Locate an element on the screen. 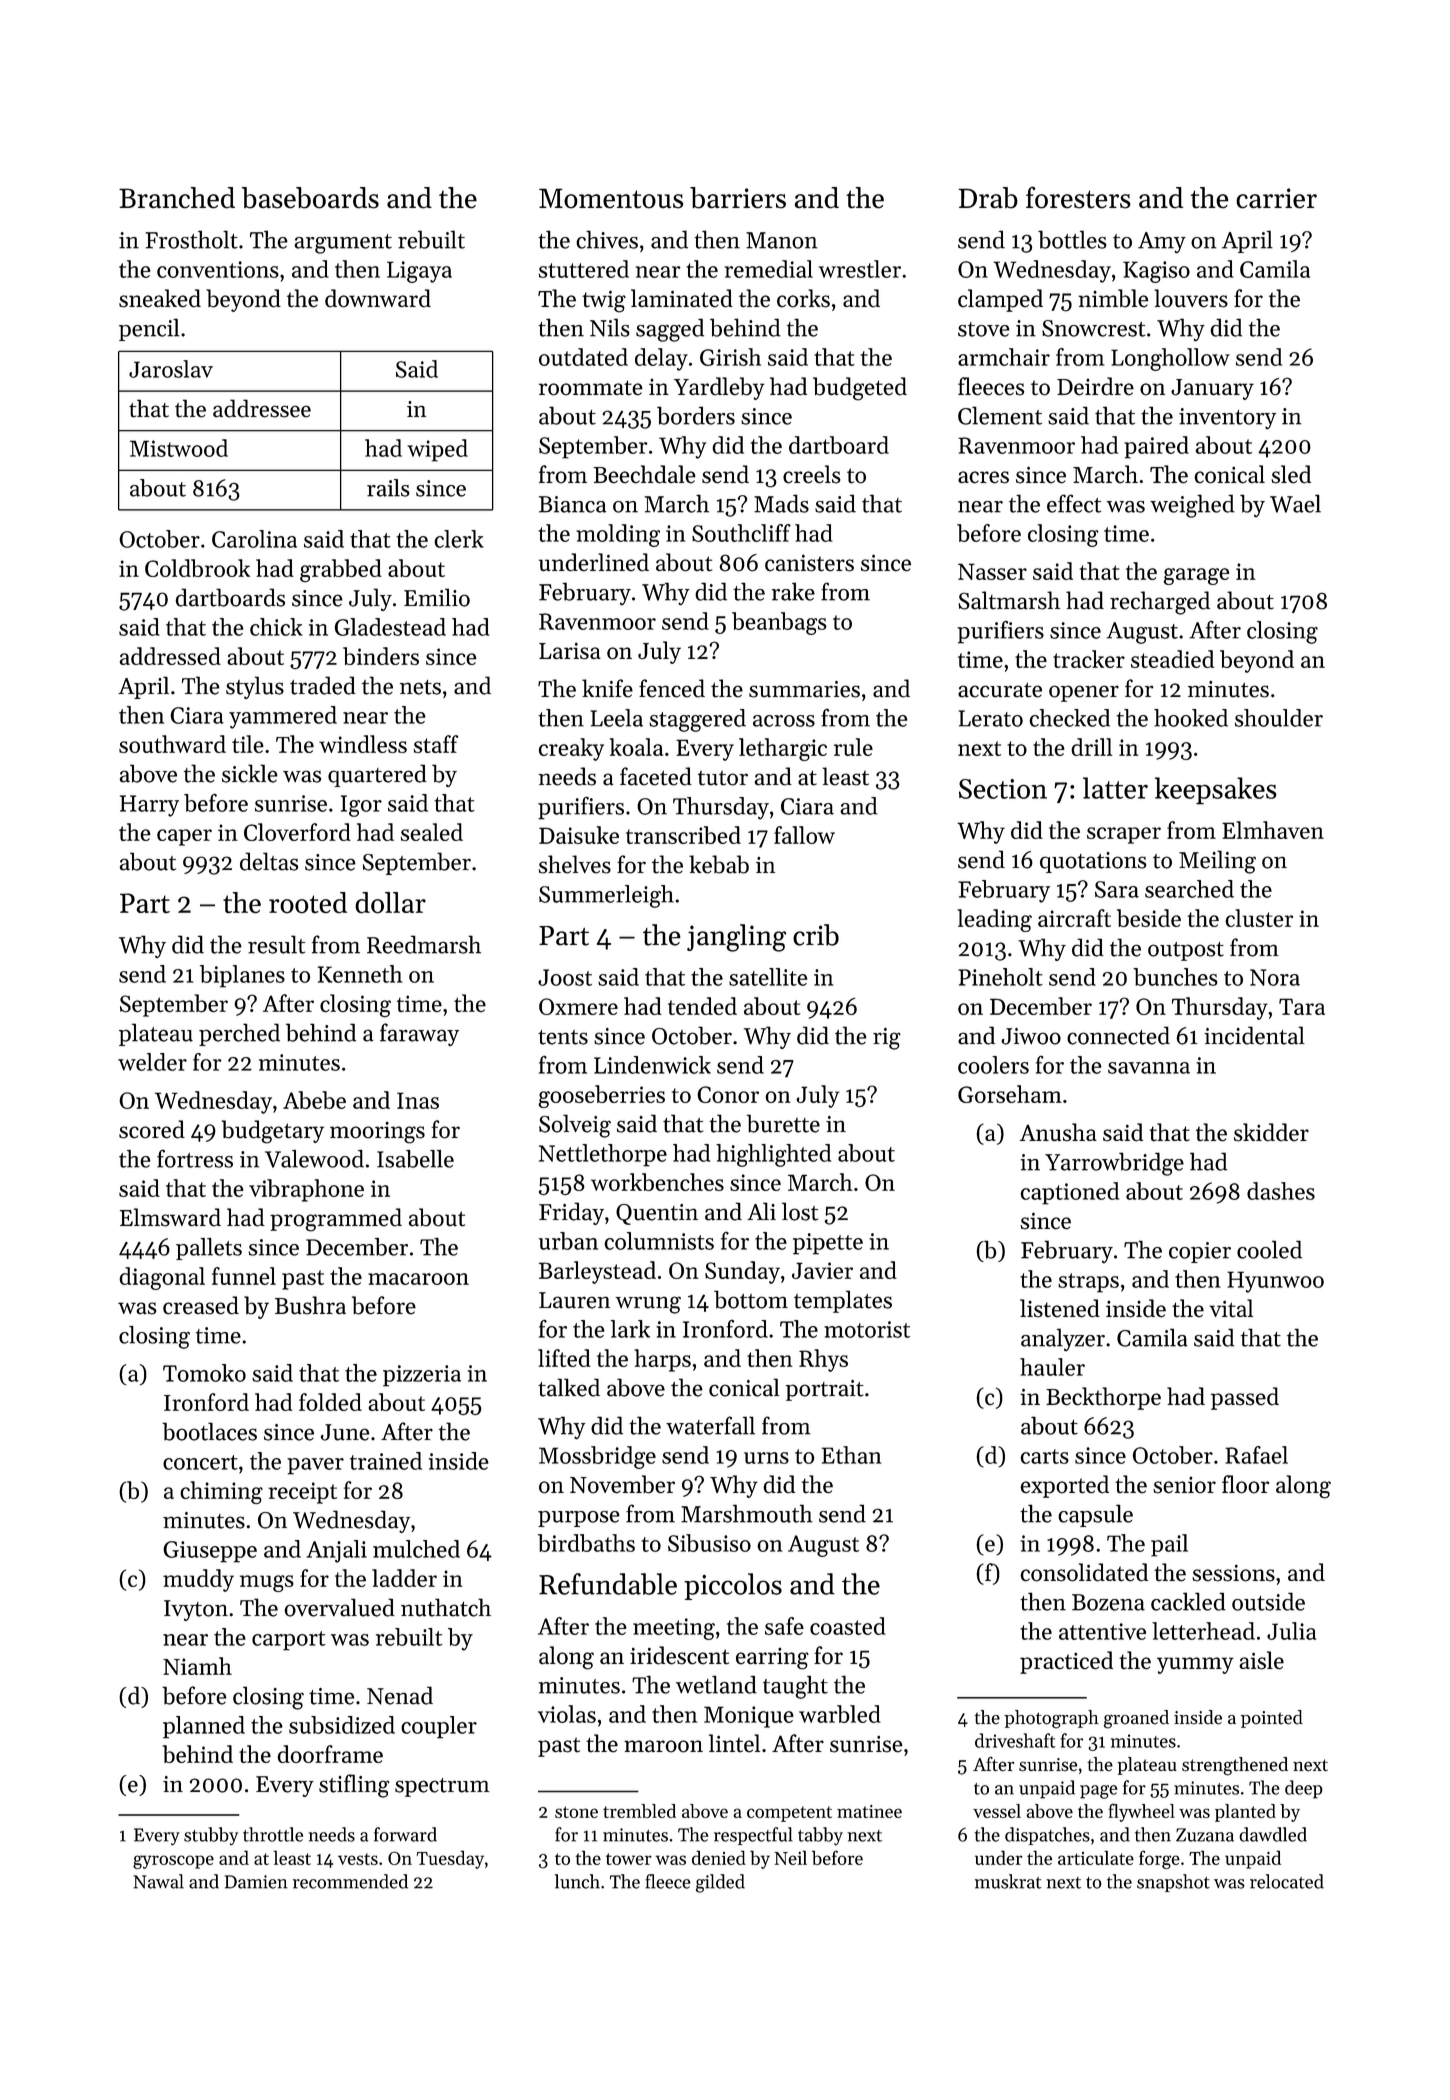 This screenshot has height=2100, width=1450. Branched is located at coordinates (177, 198).
